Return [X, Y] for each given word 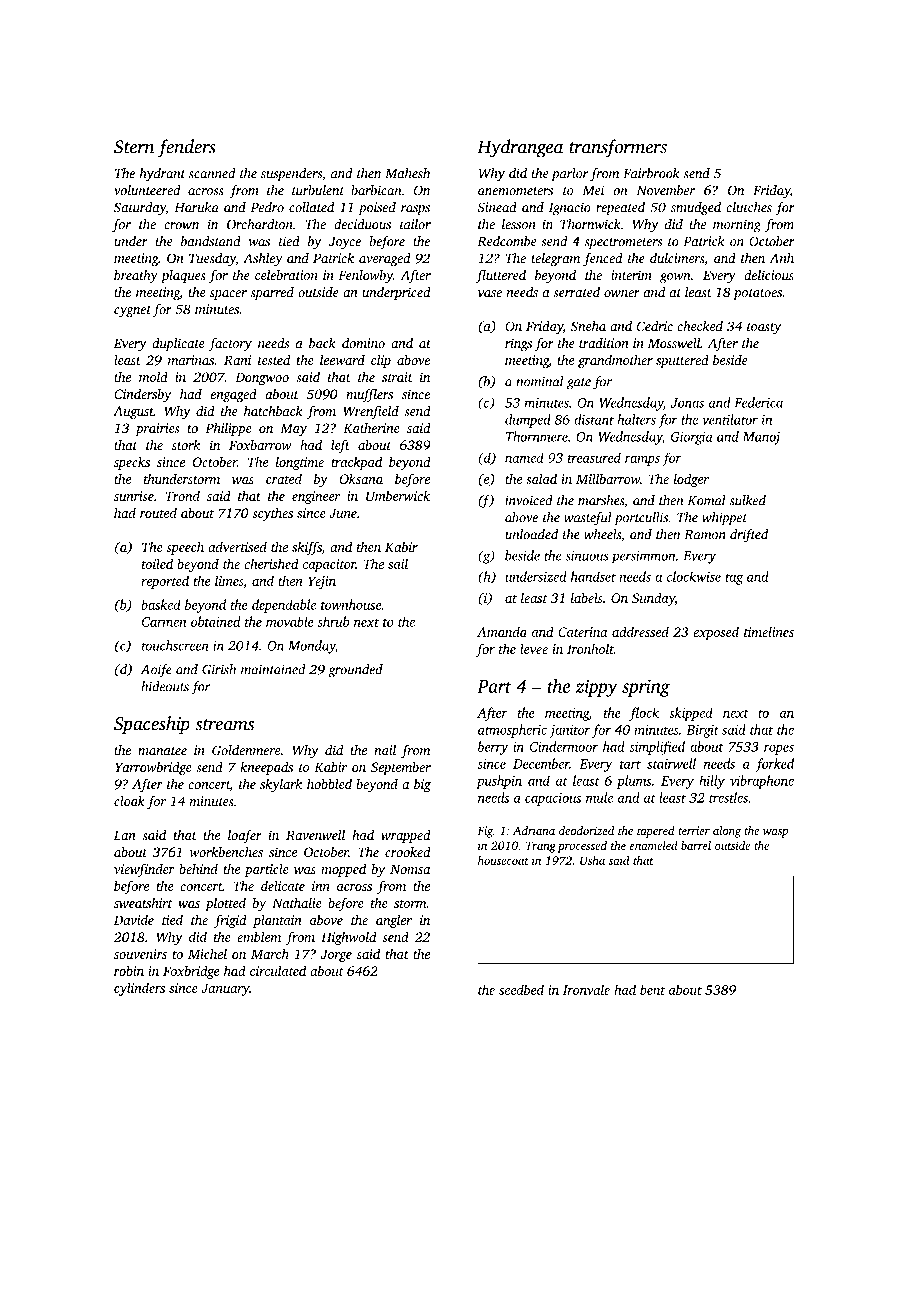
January [225, 989]
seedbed [521, 989]
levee [534, 648]
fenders [186, 148]
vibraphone [762, 782]
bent [652, 989]
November [666, 190]
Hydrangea [520, 148]
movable [290, 621]
